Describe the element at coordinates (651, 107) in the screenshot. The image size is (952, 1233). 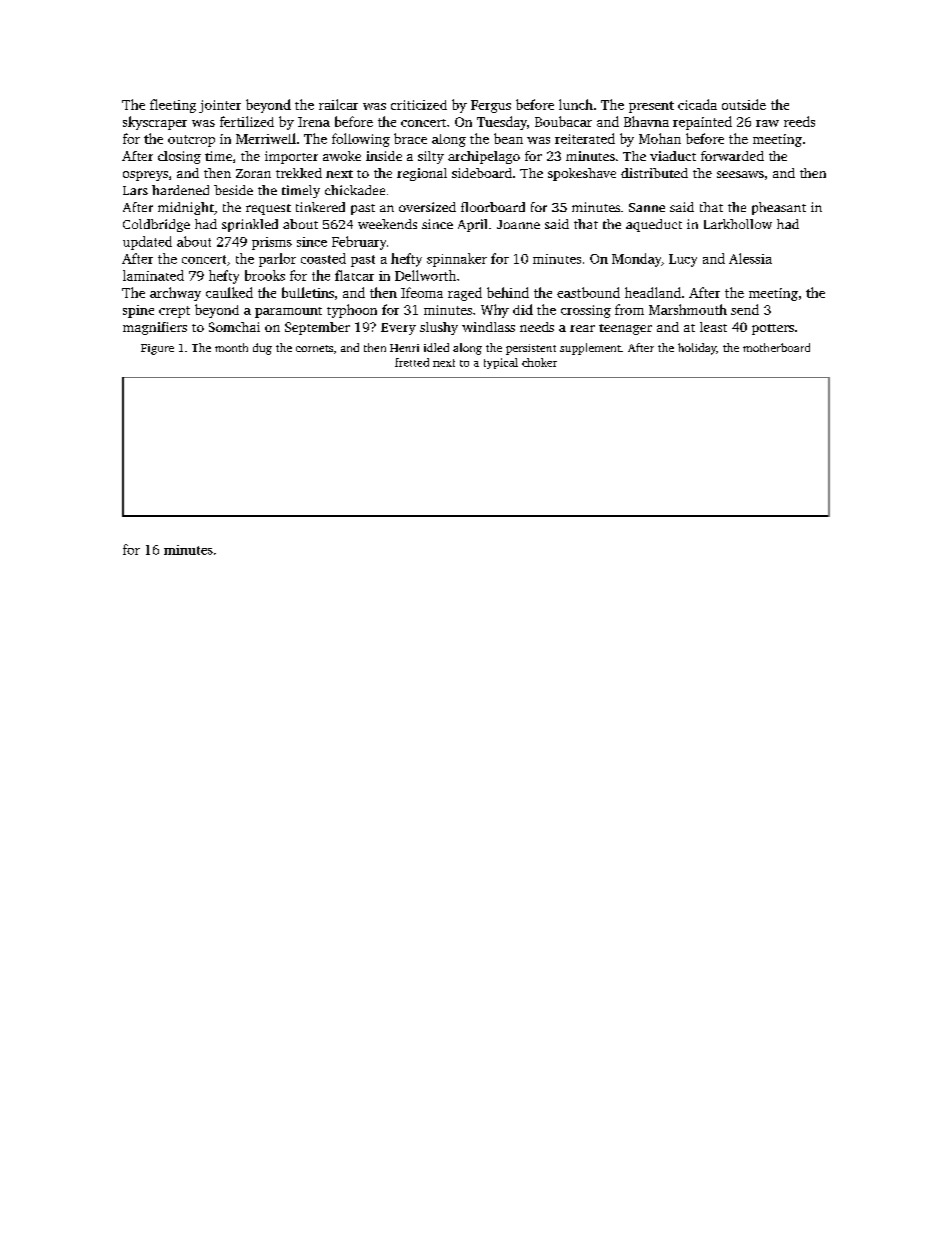
I see `present` at that location.
